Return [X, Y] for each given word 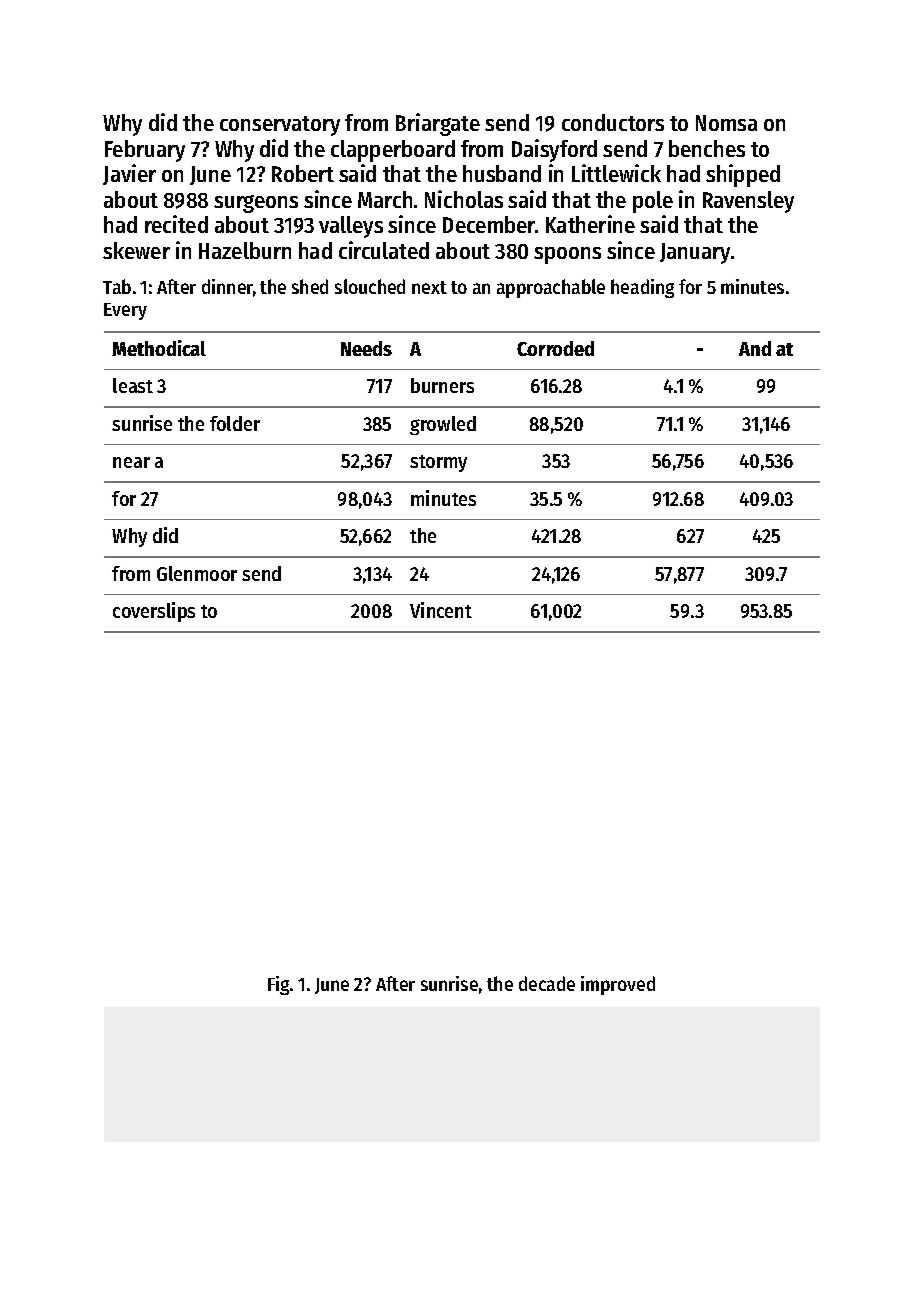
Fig [278, 985]
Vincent [441, 610]
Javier [129, 174]
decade [547, 983]
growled [443, 425]
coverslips [154, 612]
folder [235, 423]
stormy [438, 463]
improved [618, 985]
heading [642, 288]
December [489, 224]
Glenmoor [197, 573]
